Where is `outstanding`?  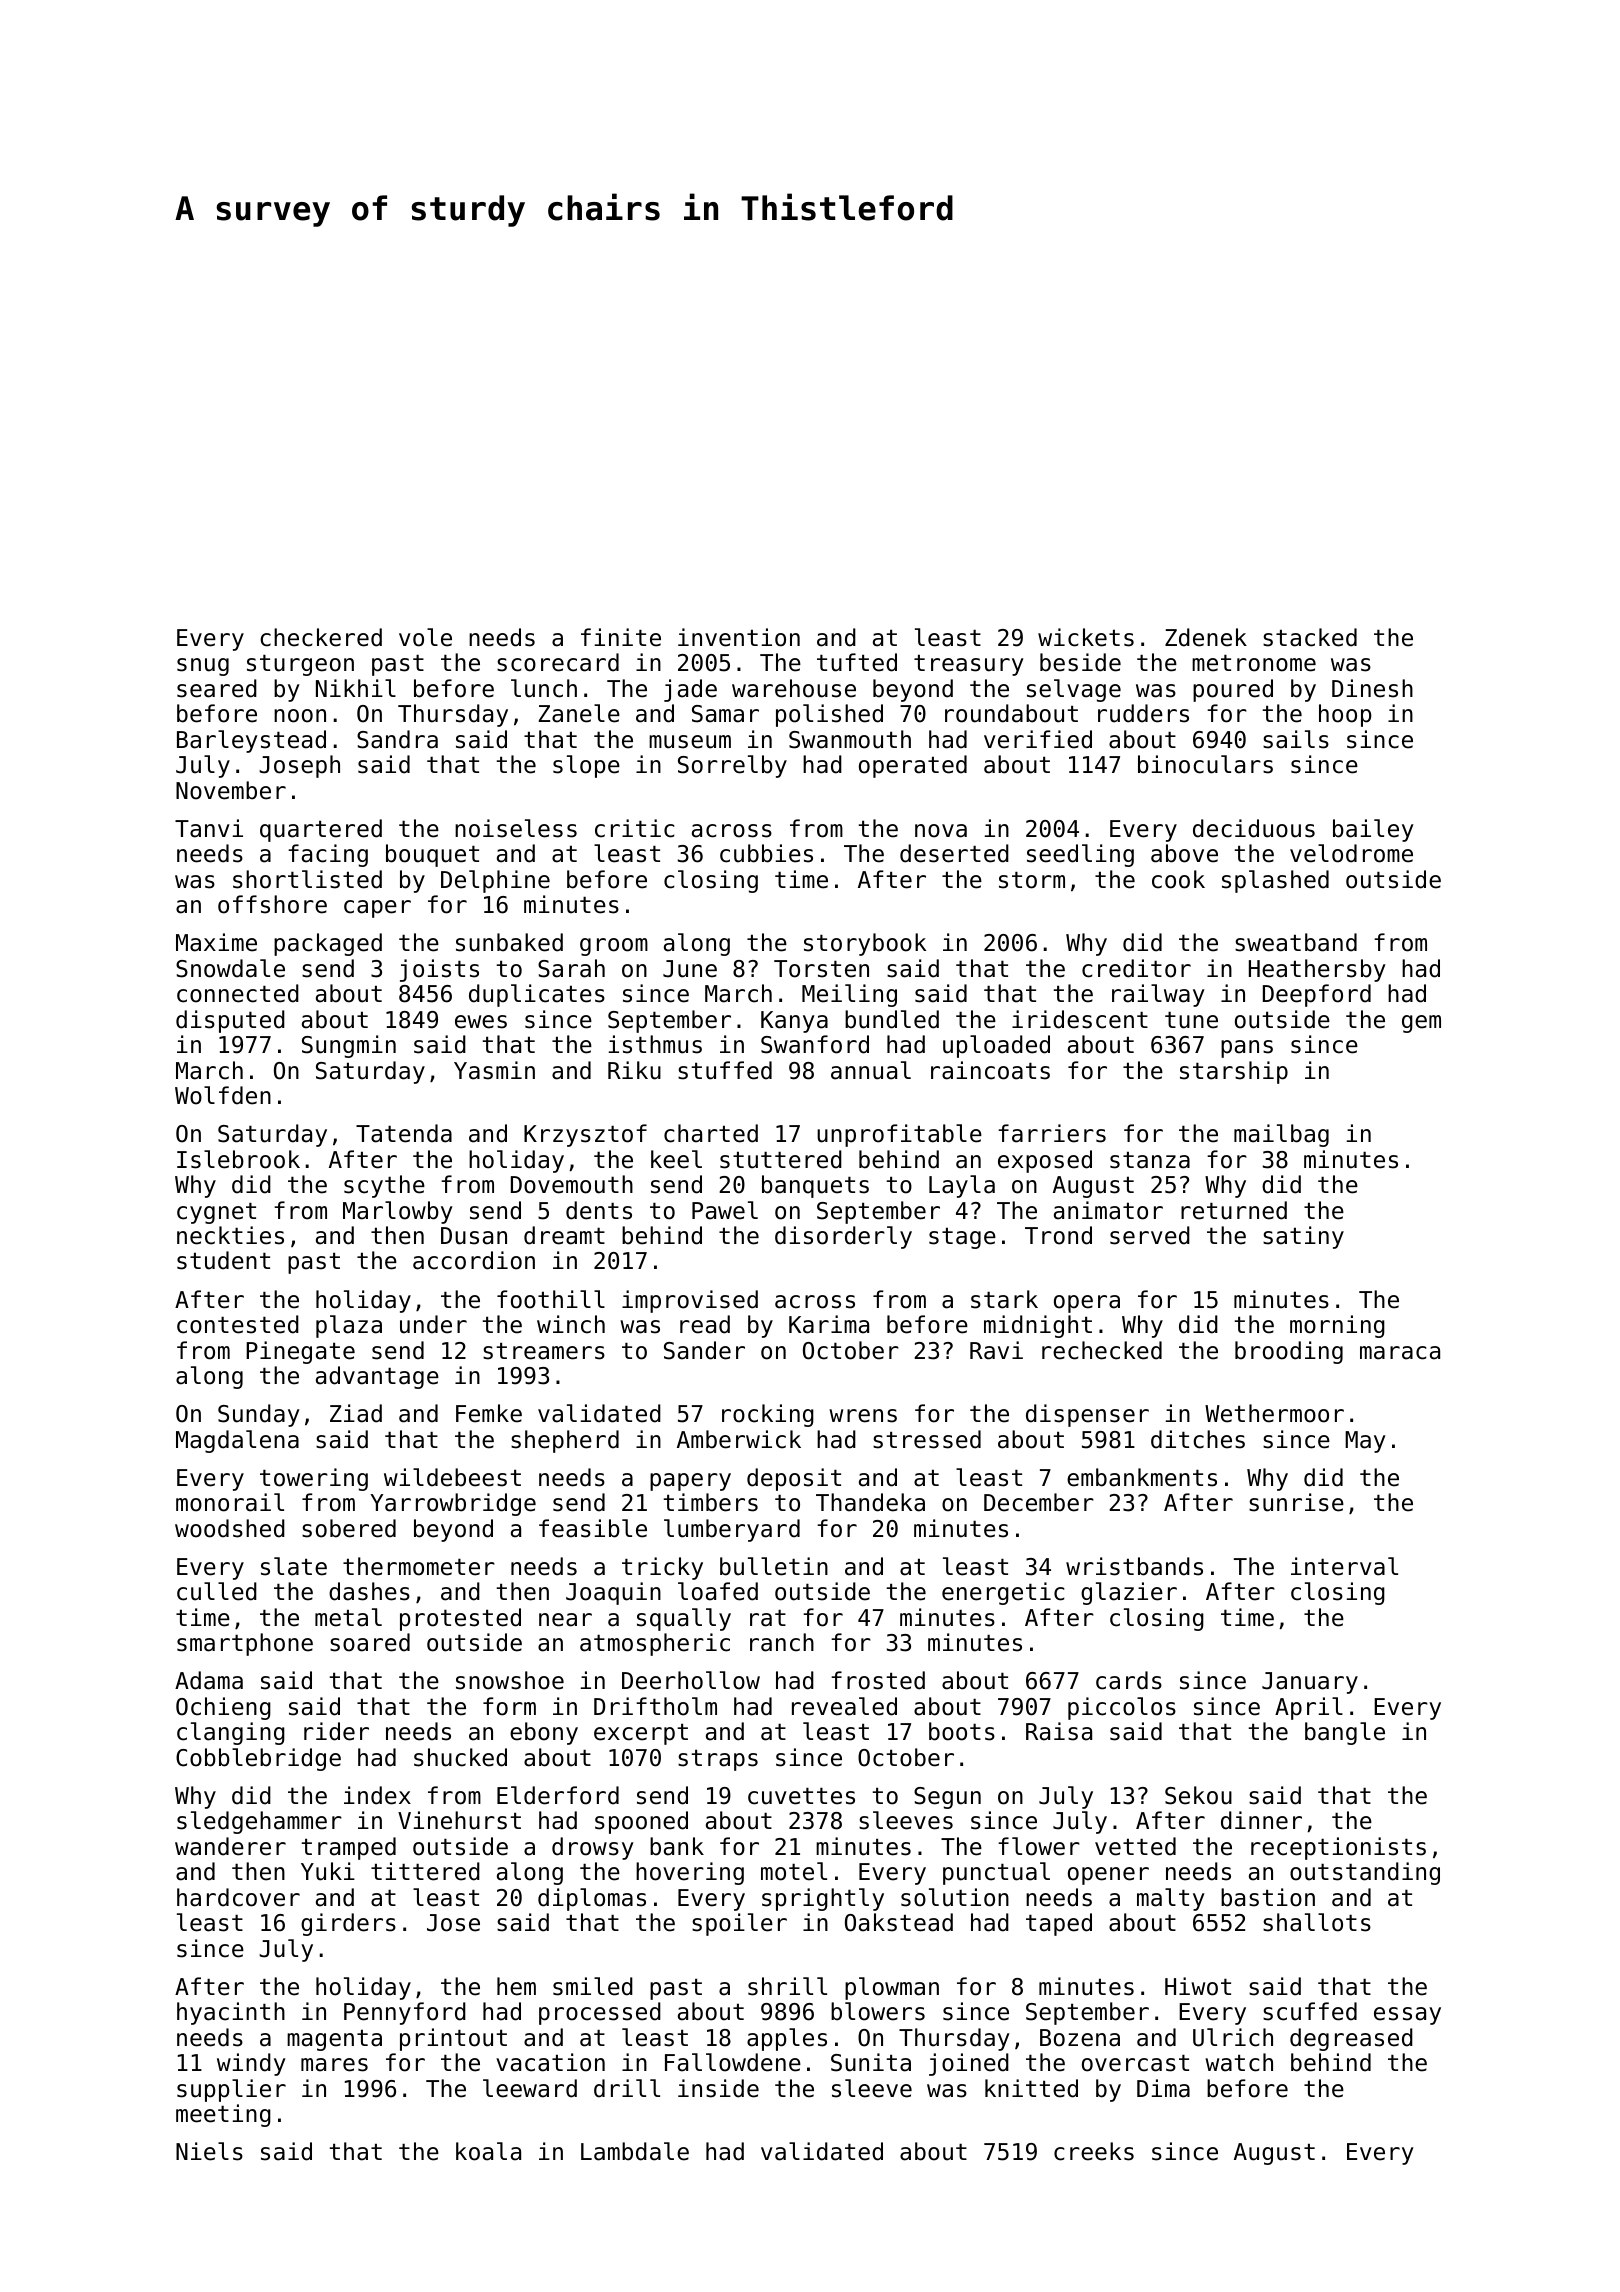
outstanding is located at coordinates (1365, 1873).
